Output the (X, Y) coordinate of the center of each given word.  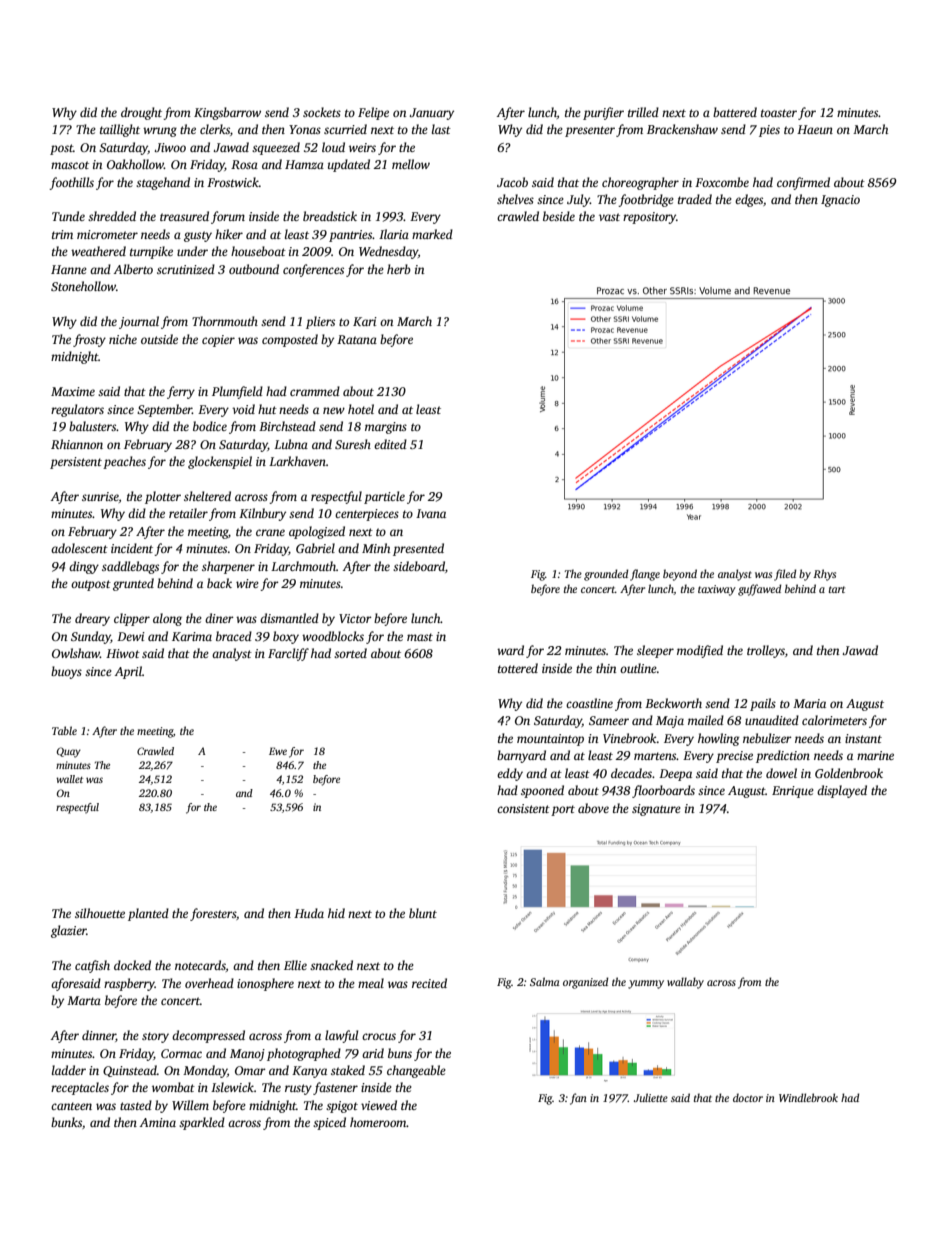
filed (785, 575)
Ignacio (840, 201)
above (593, 808)
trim (62, 234)
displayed (842, 791)
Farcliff (288, 654)
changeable (416, 1071)
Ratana (357, 339)
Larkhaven (297, 461)
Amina (158, 1122)
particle (384, 497)
